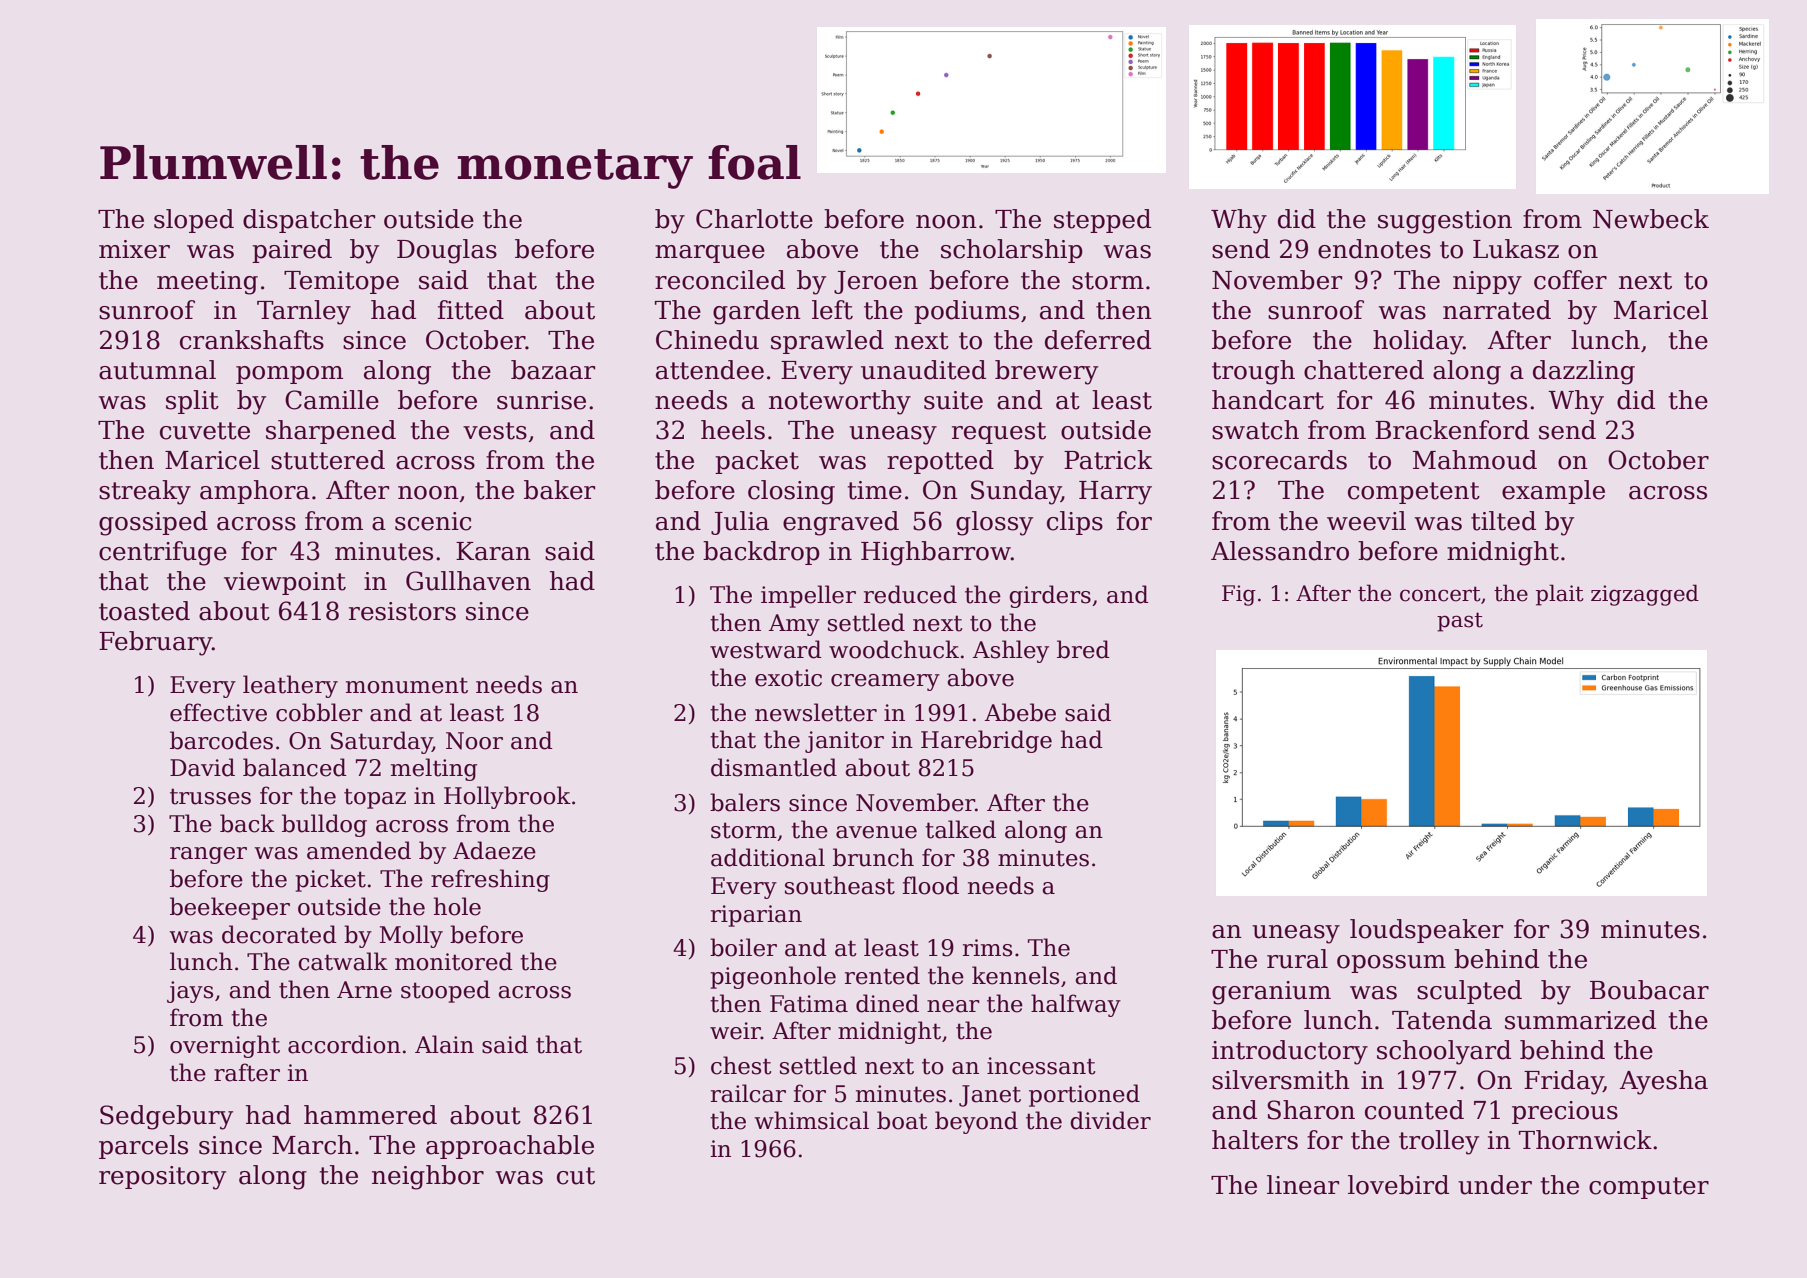 The height and width of the screenshot is (1278, 1807). I want to click on Fatima, so click(809, 1004).
